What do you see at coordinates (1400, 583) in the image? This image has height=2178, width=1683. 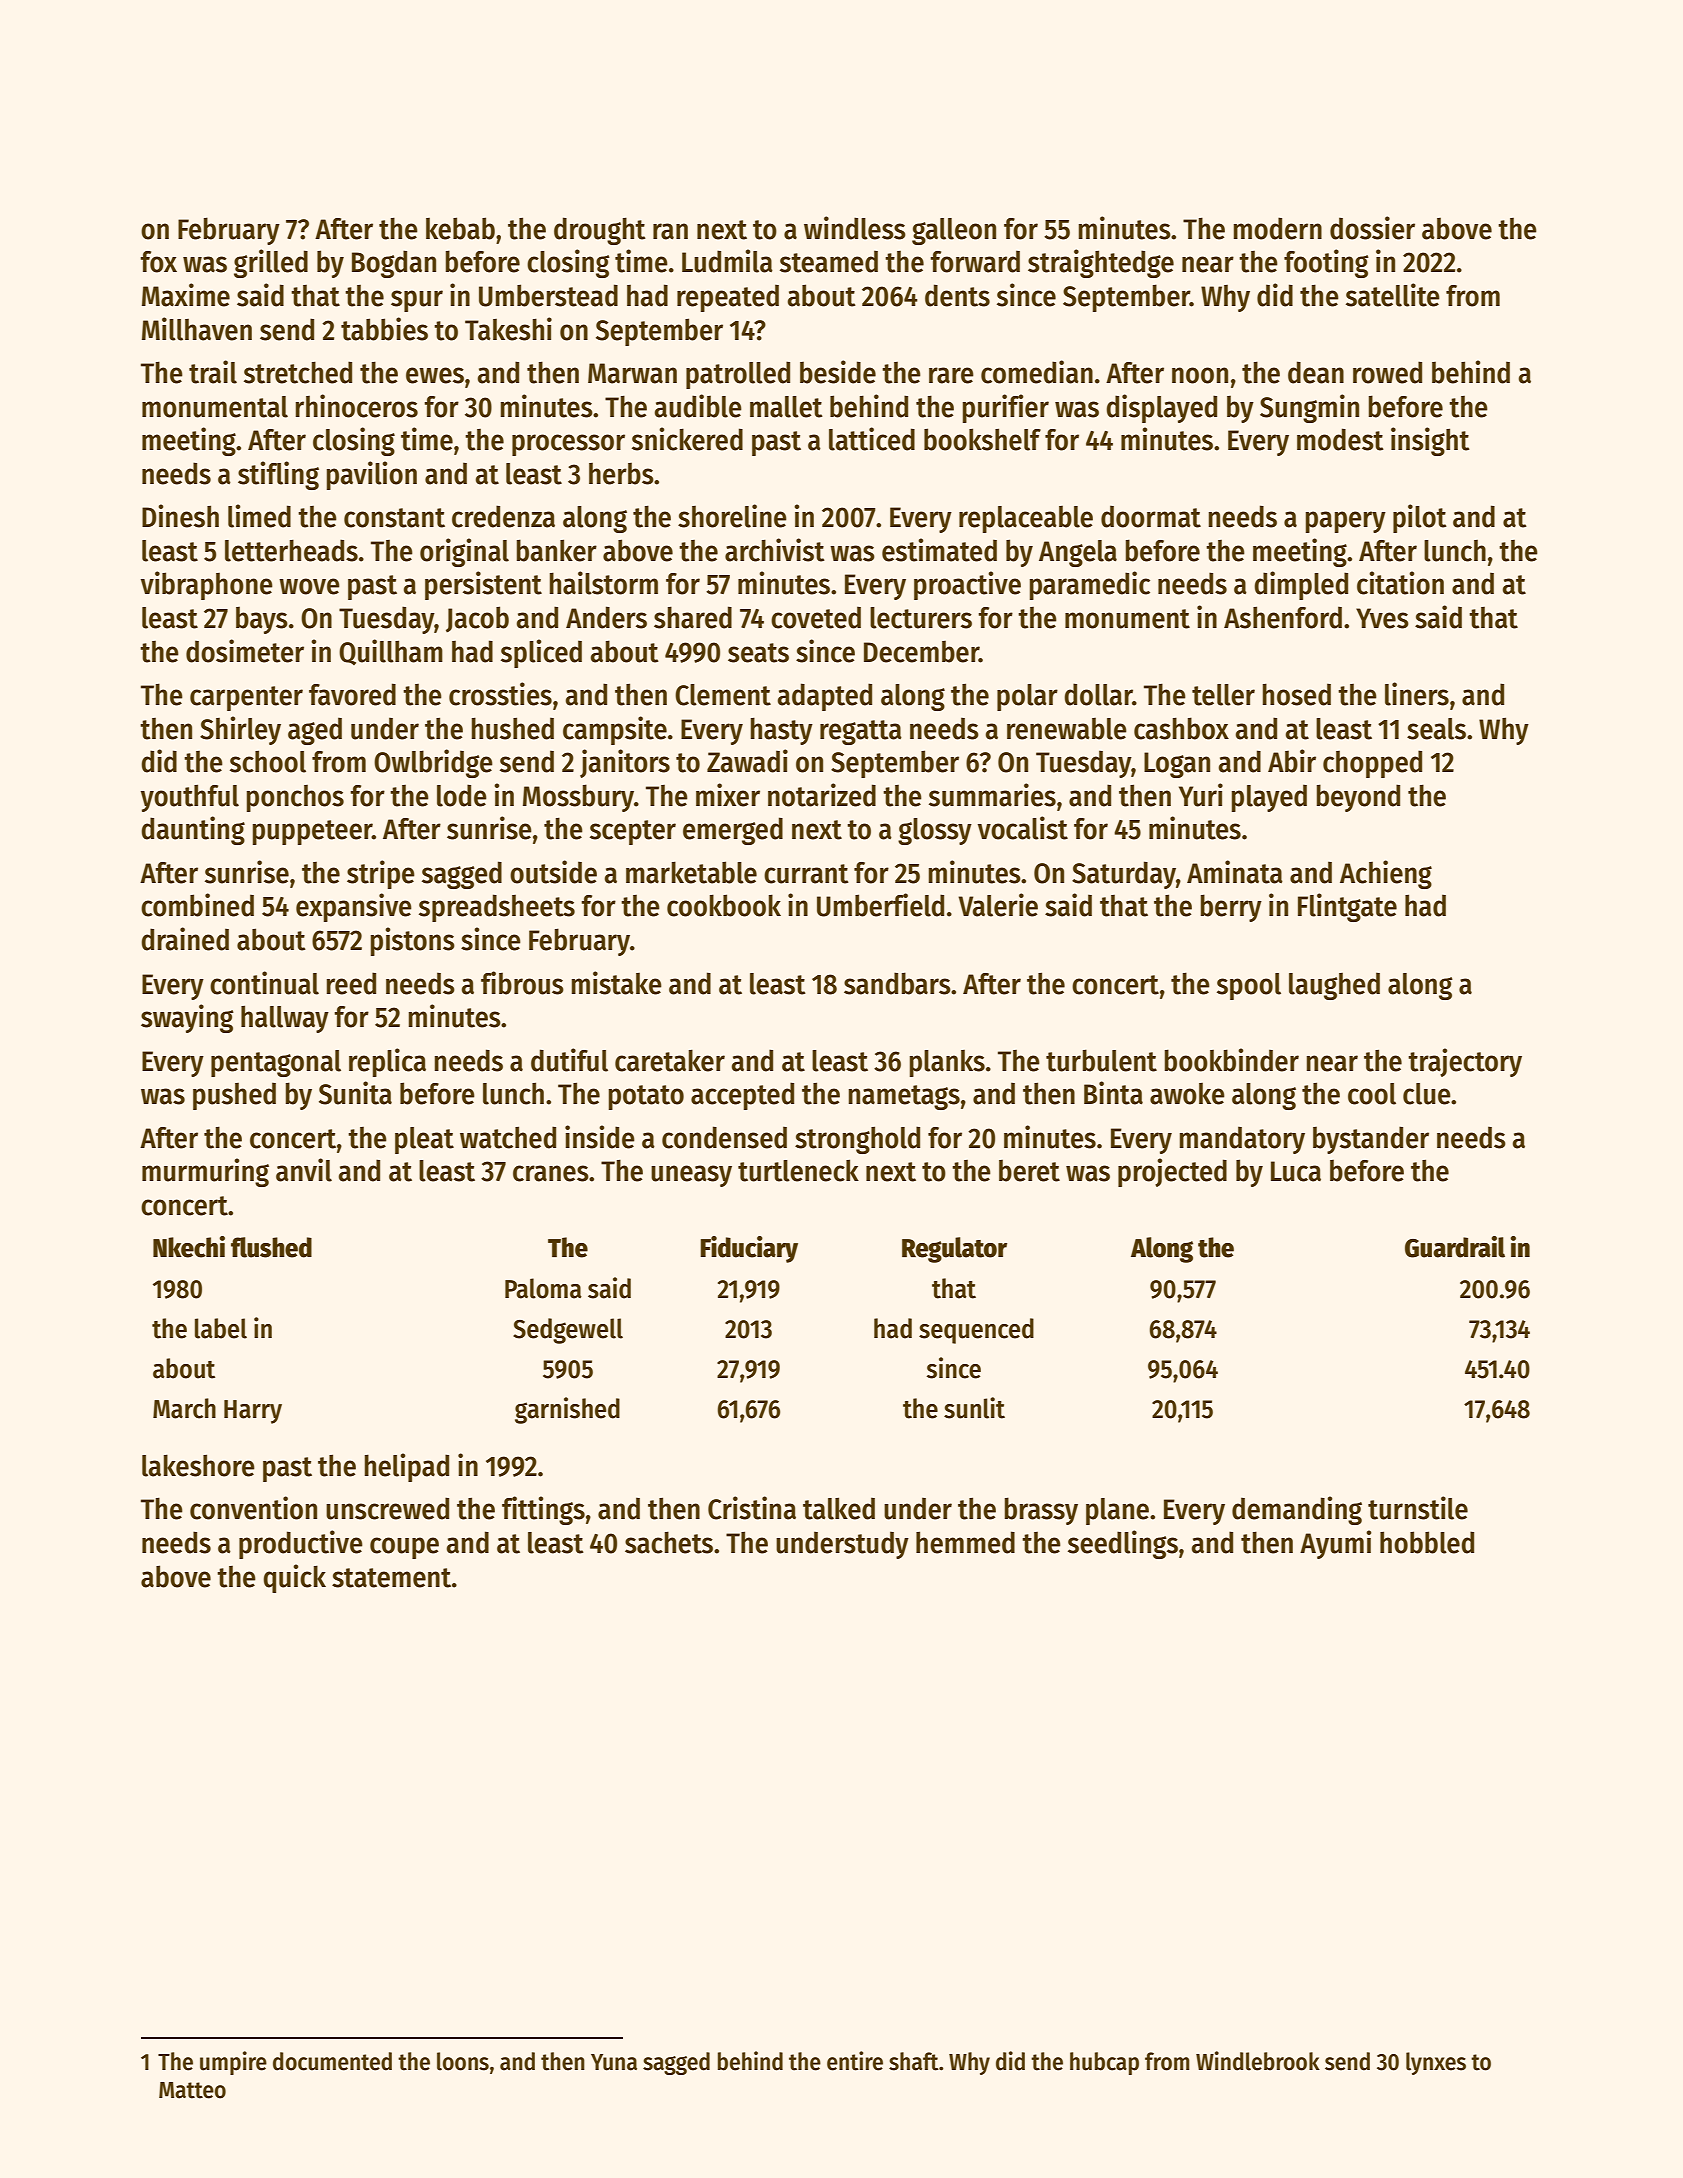 I see `citation` at bounding box center [1400, 583].
